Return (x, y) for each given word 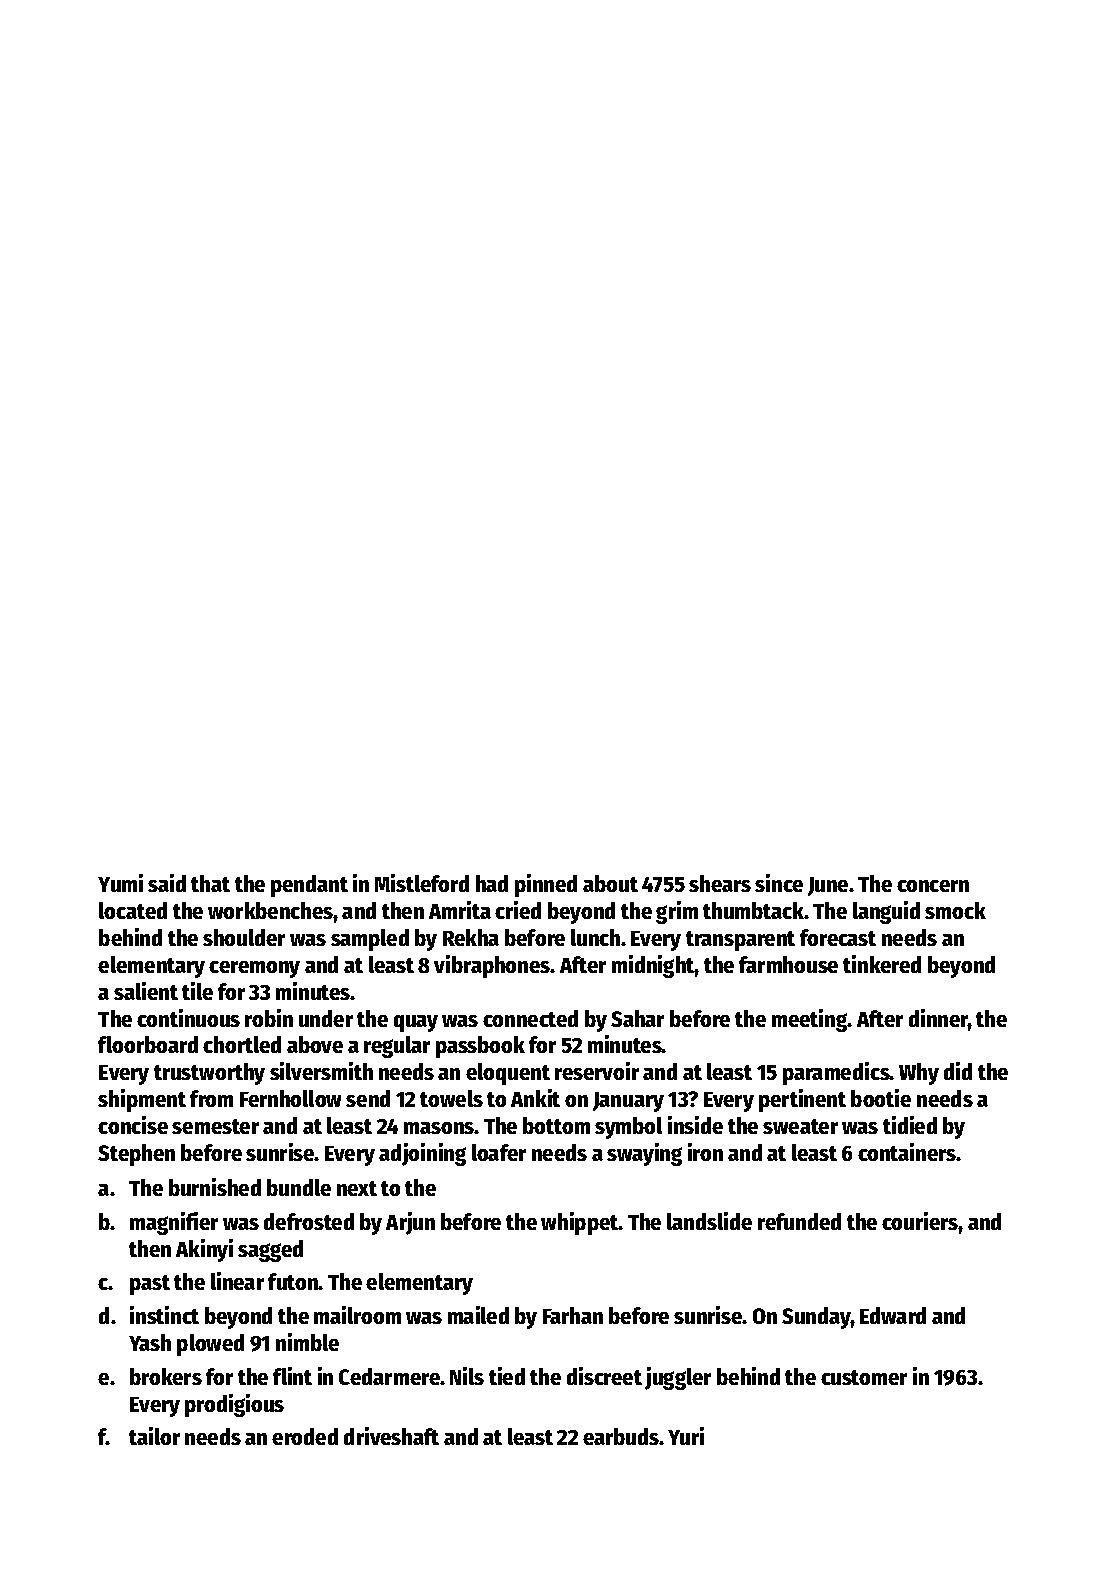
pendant (309, 886)
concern (933, 886)
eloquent (508, 1074)
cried (518, 910)
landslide (709, 1221)
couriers (920, 1221)
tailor (154, 1436)
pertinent (802, 1100)
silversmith (321, 1071)
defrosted (309, 1221)
